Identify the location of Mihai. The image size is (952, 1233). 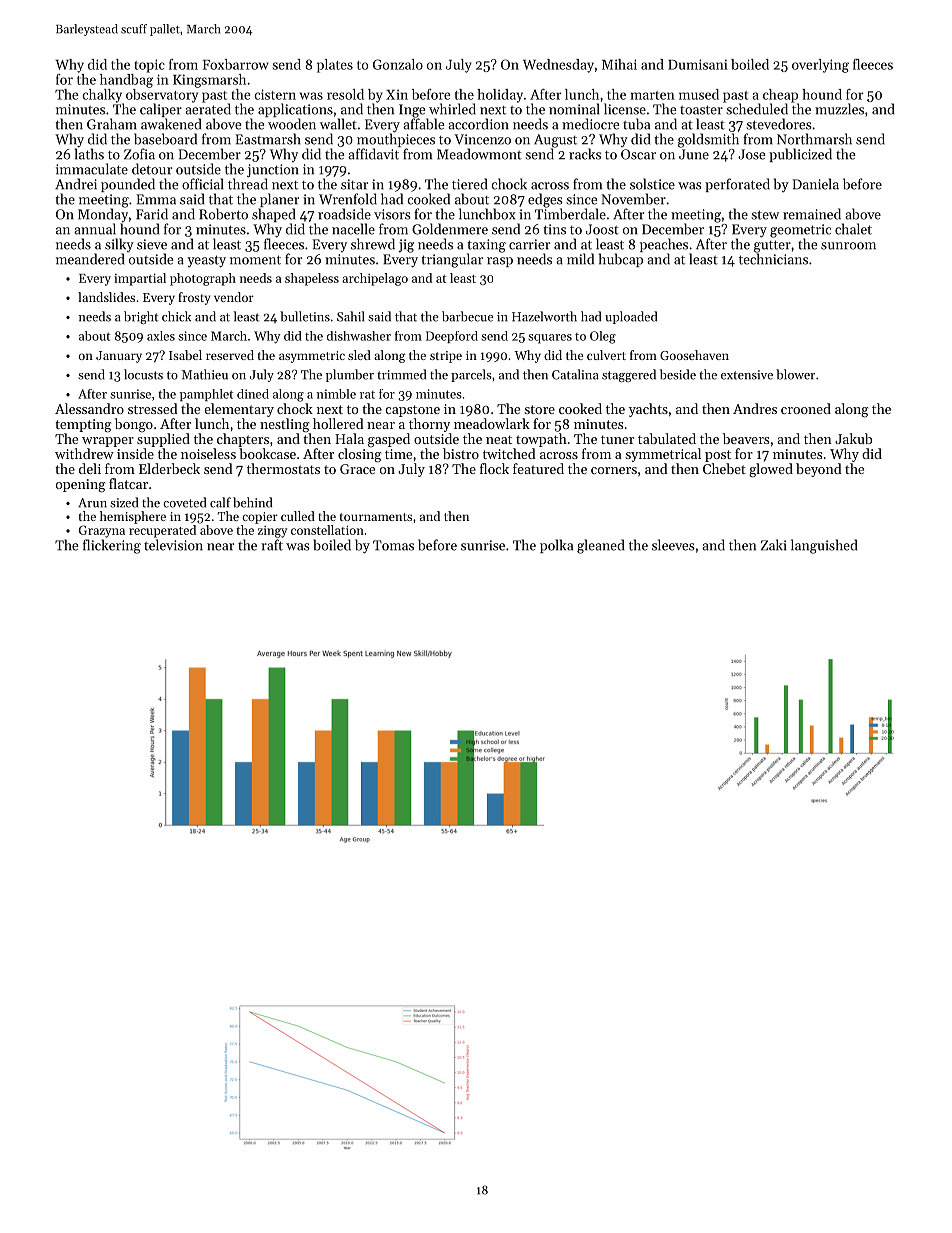
(619, 64).
